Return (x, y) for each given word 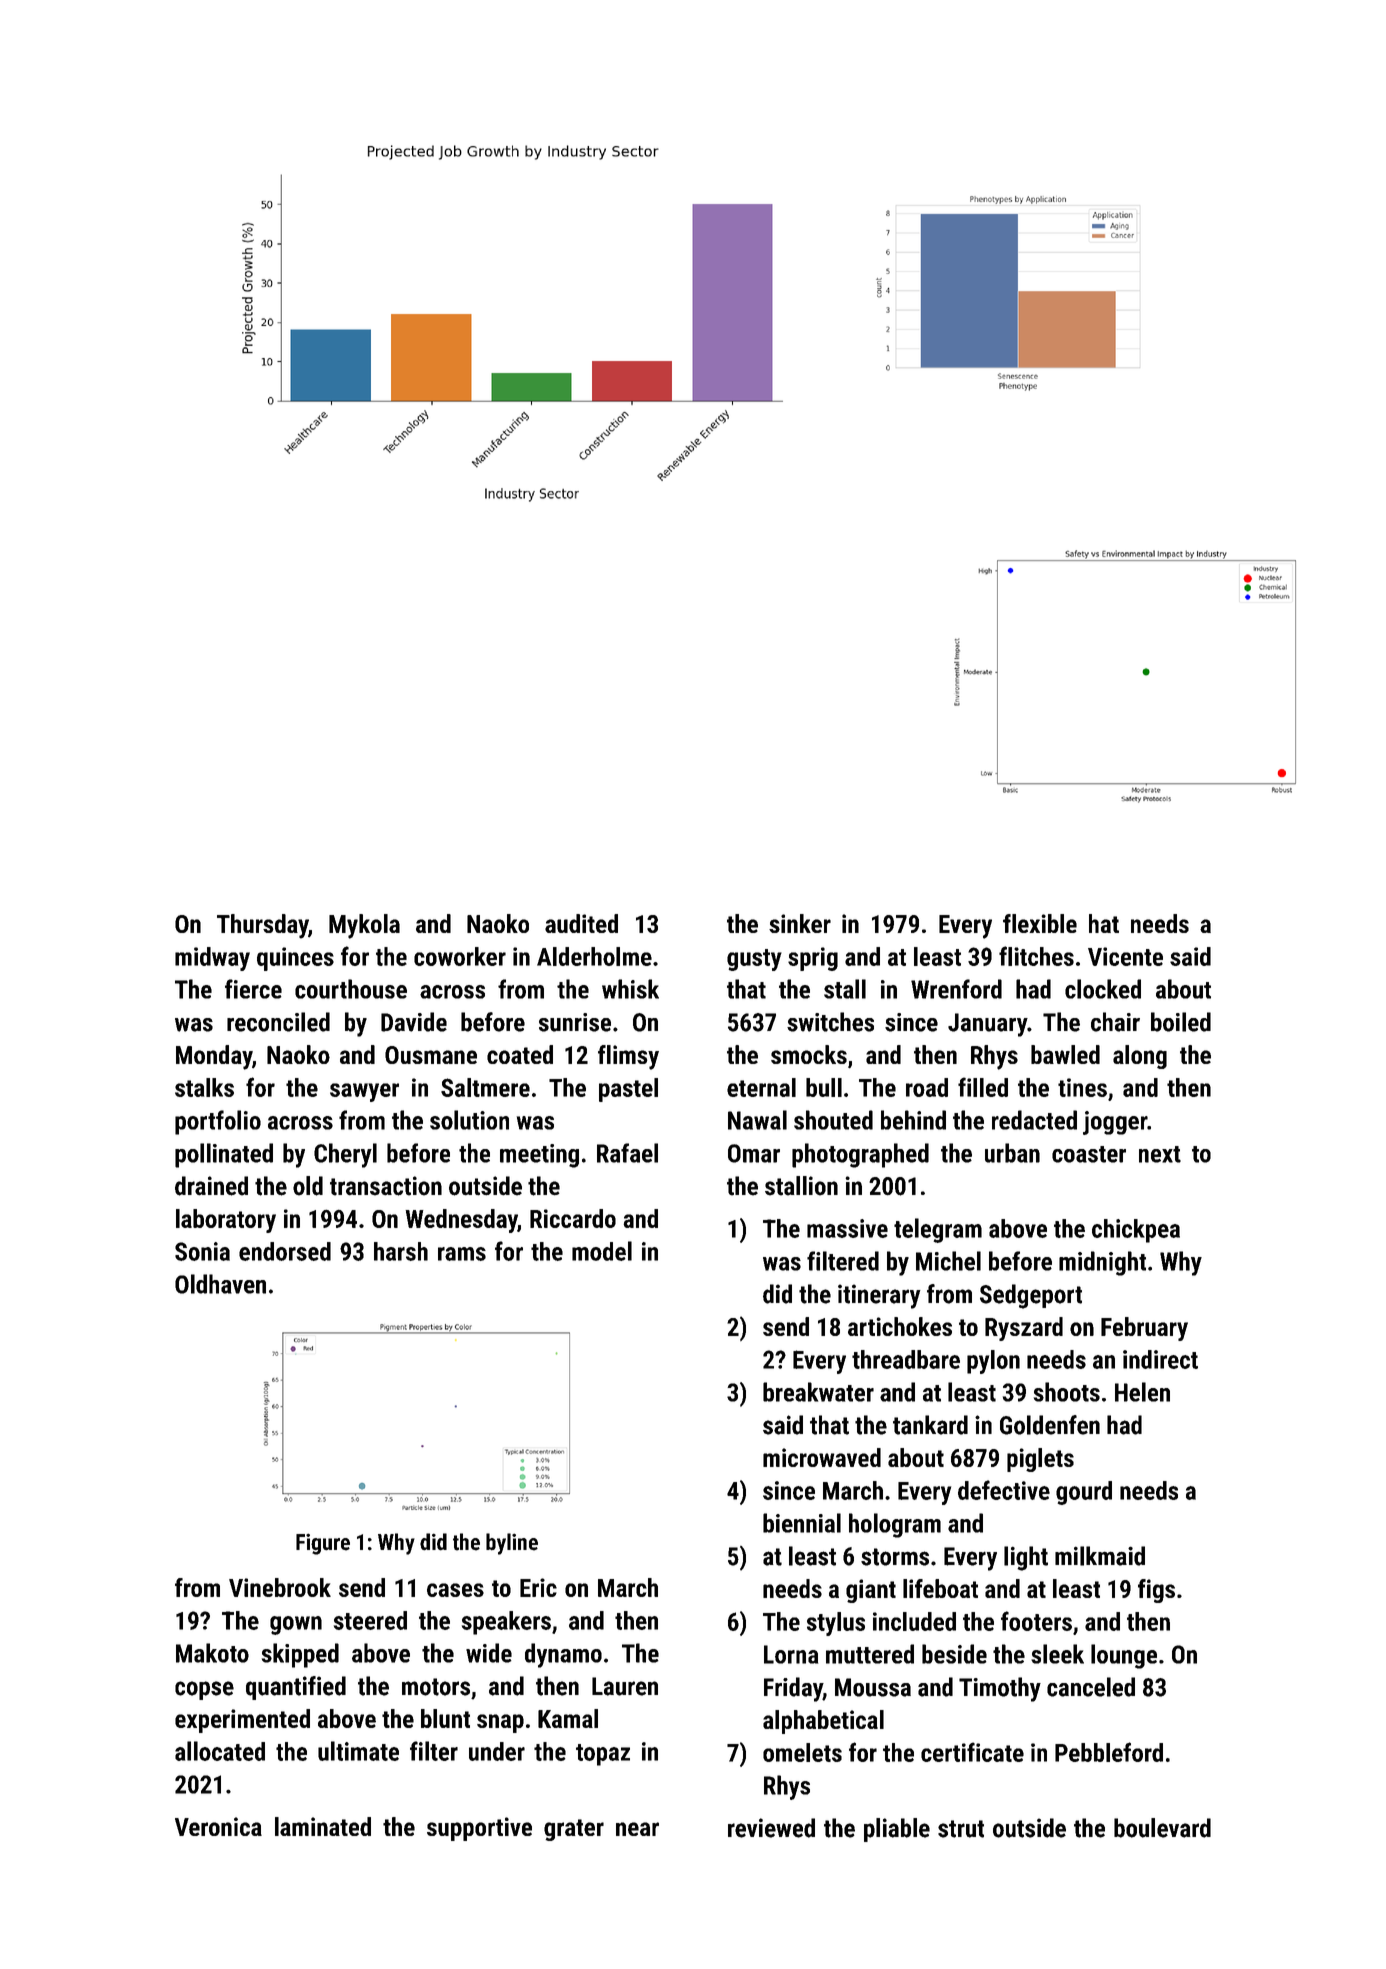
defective (1004, 1490)
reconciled (278, 1022)
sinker (800, 923)
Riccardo (573, 1218)
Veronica (218, 1826)
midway (212, 959)
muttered (870, 1654)
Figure (323, 1544)
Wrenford (956, 989)
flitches (1036, 956)
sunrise (575, 1022)
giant (871, 1591)
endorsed (285, 1251)
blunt (445, 1718)
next (1160, 1154)
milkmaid (1100, 1556)
